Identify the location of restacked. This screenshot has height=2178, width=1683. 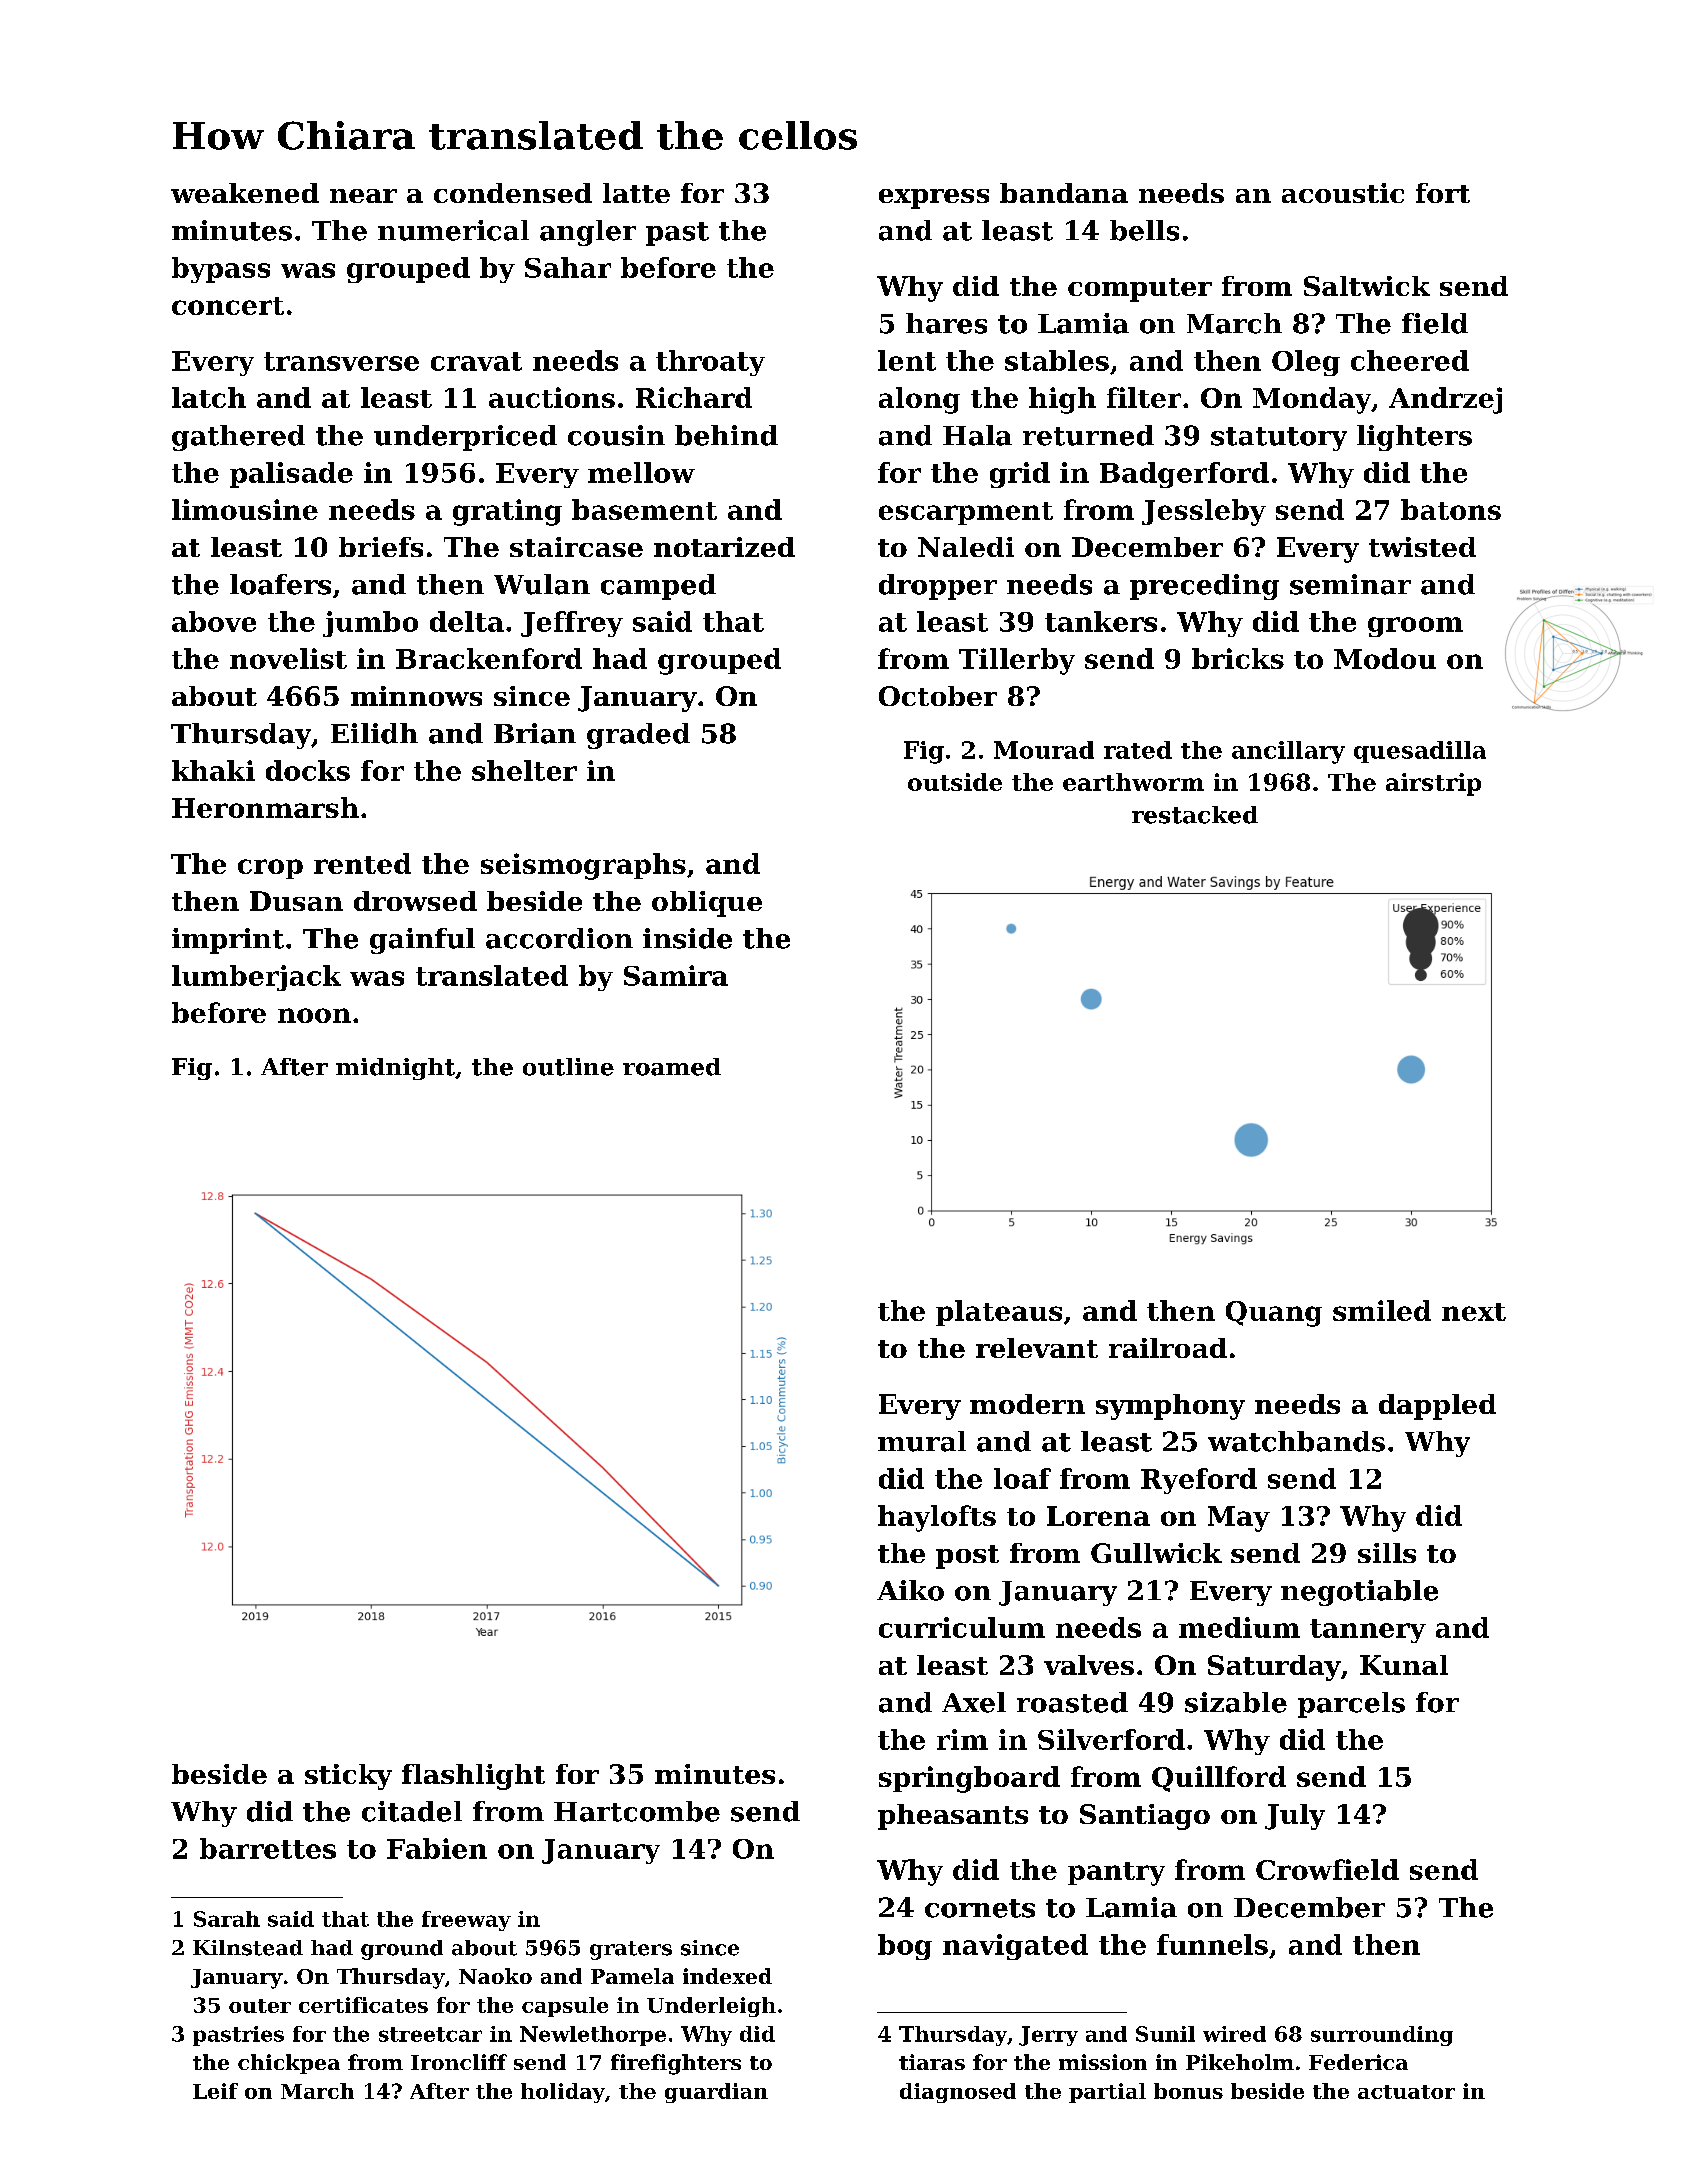
(1195, 815).
